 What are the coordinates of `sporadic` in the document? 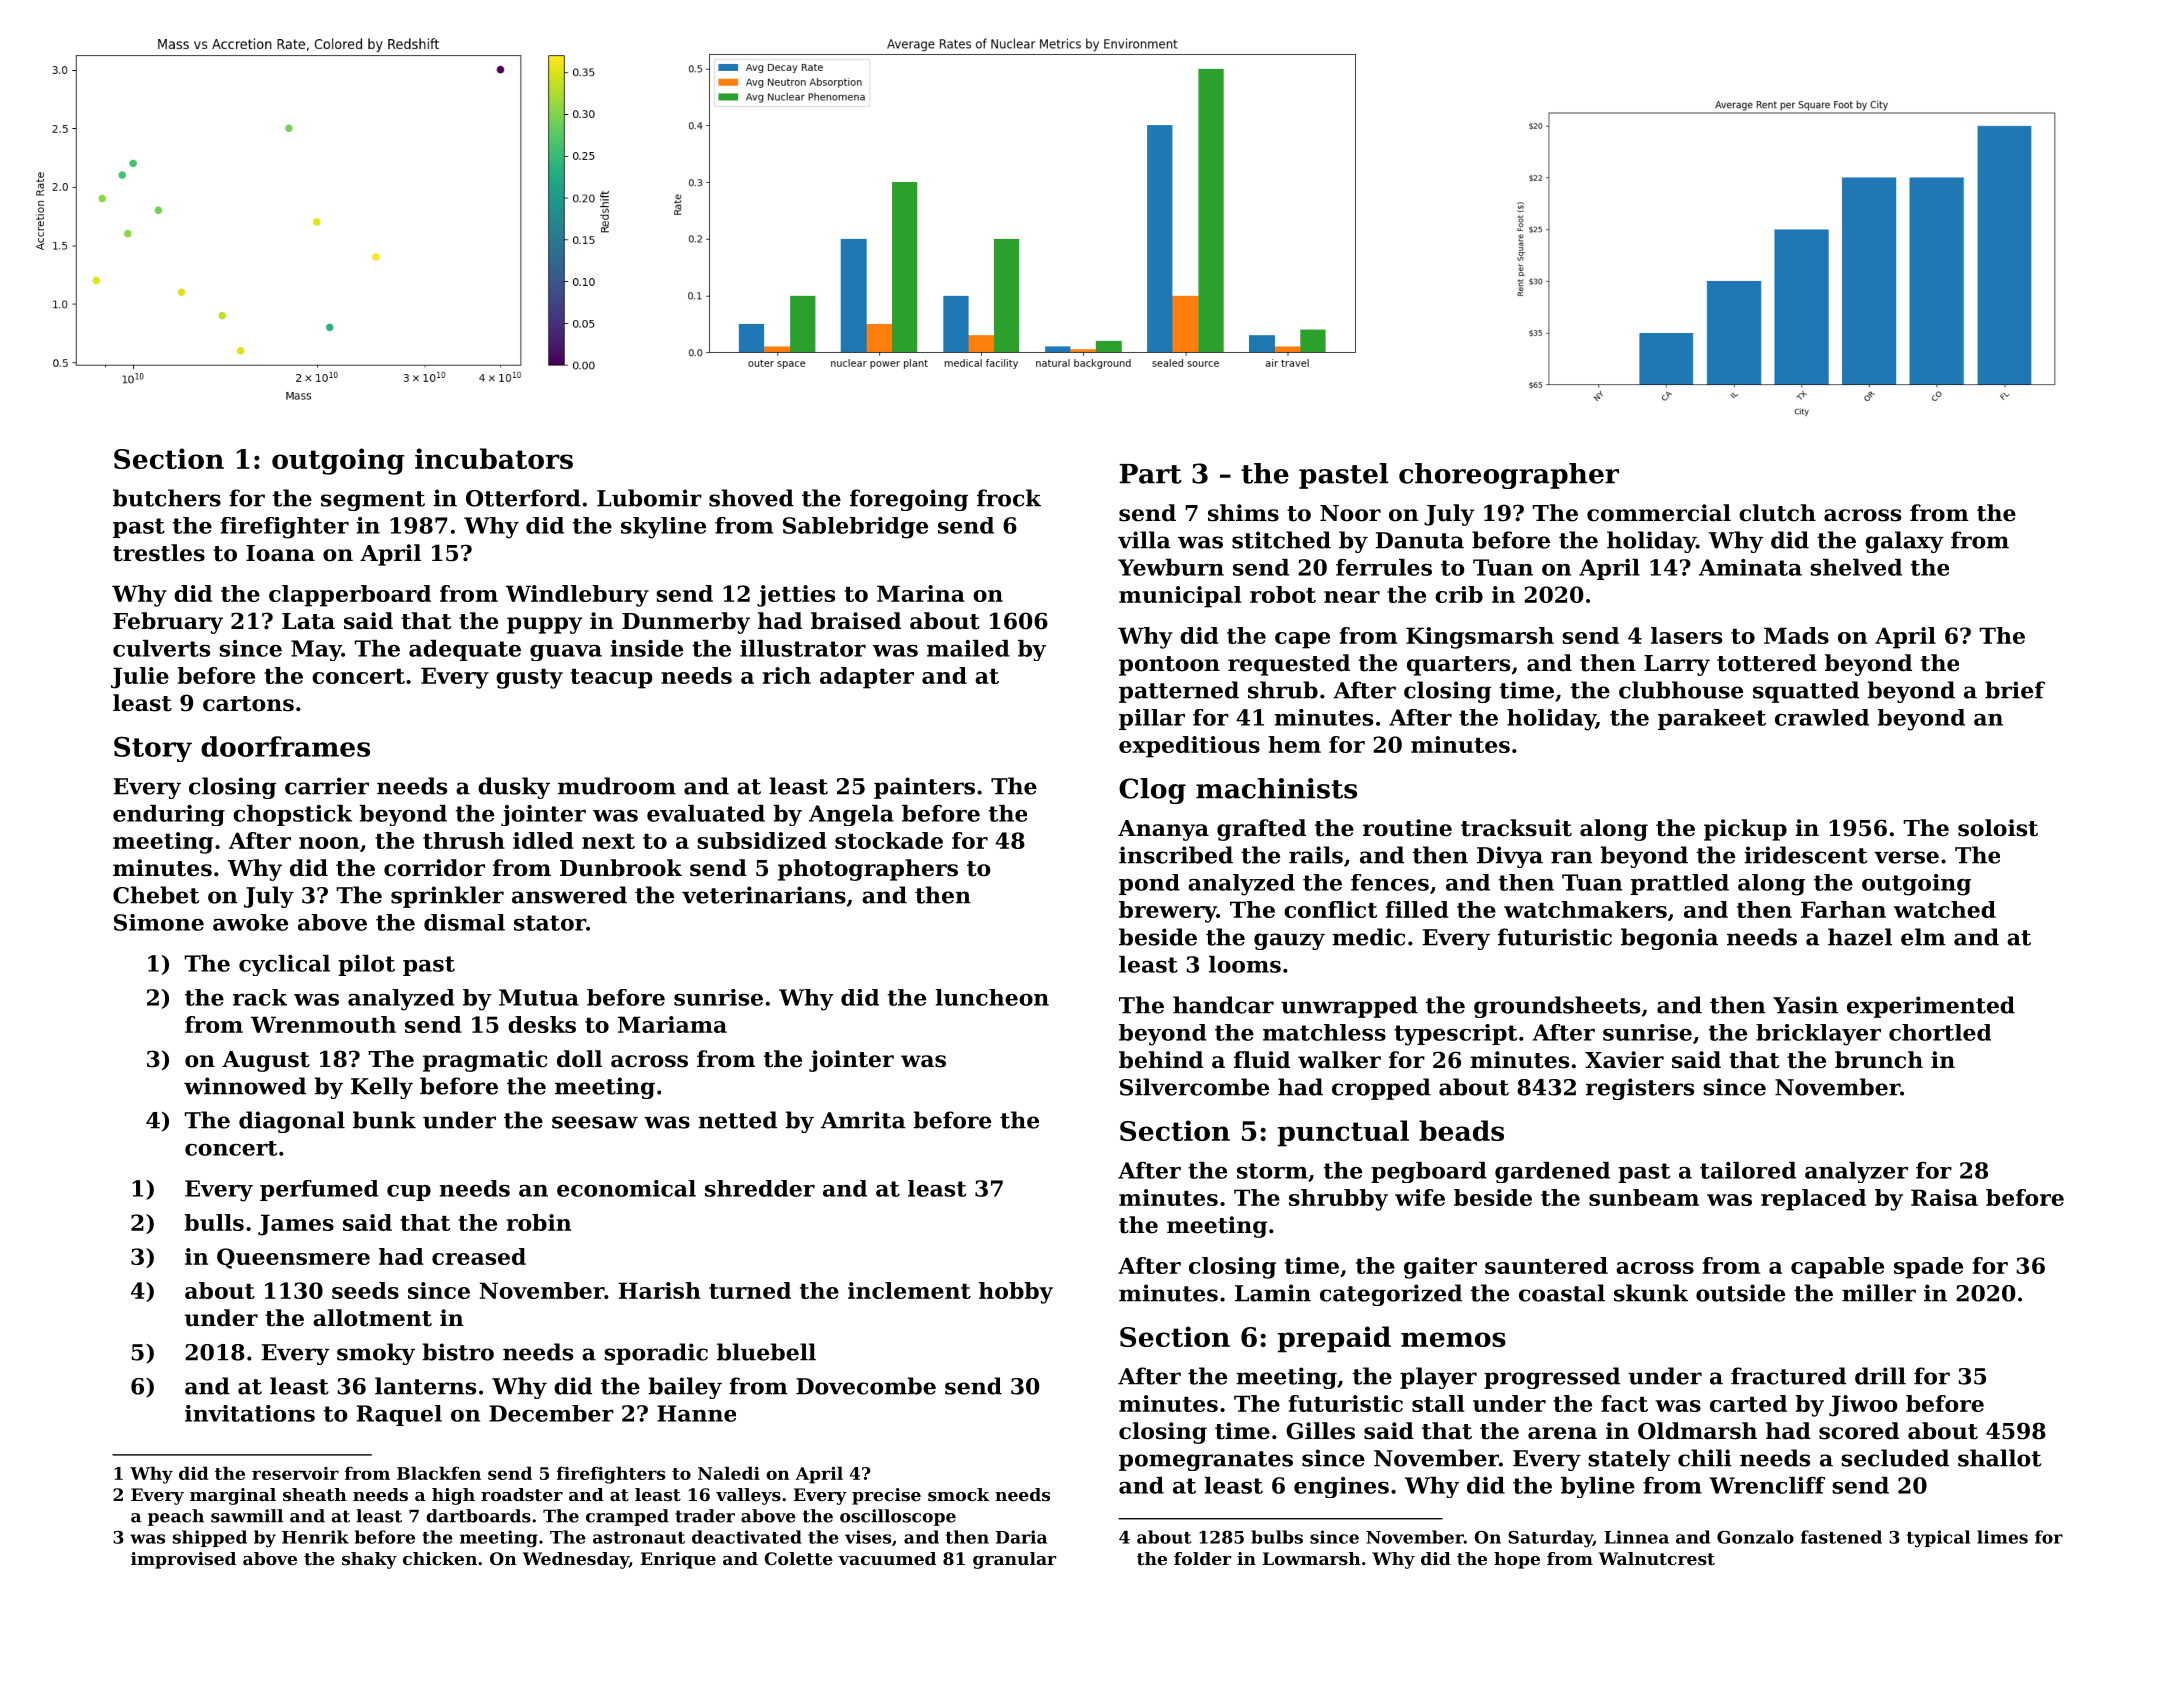 It's located at (656, 1354).
